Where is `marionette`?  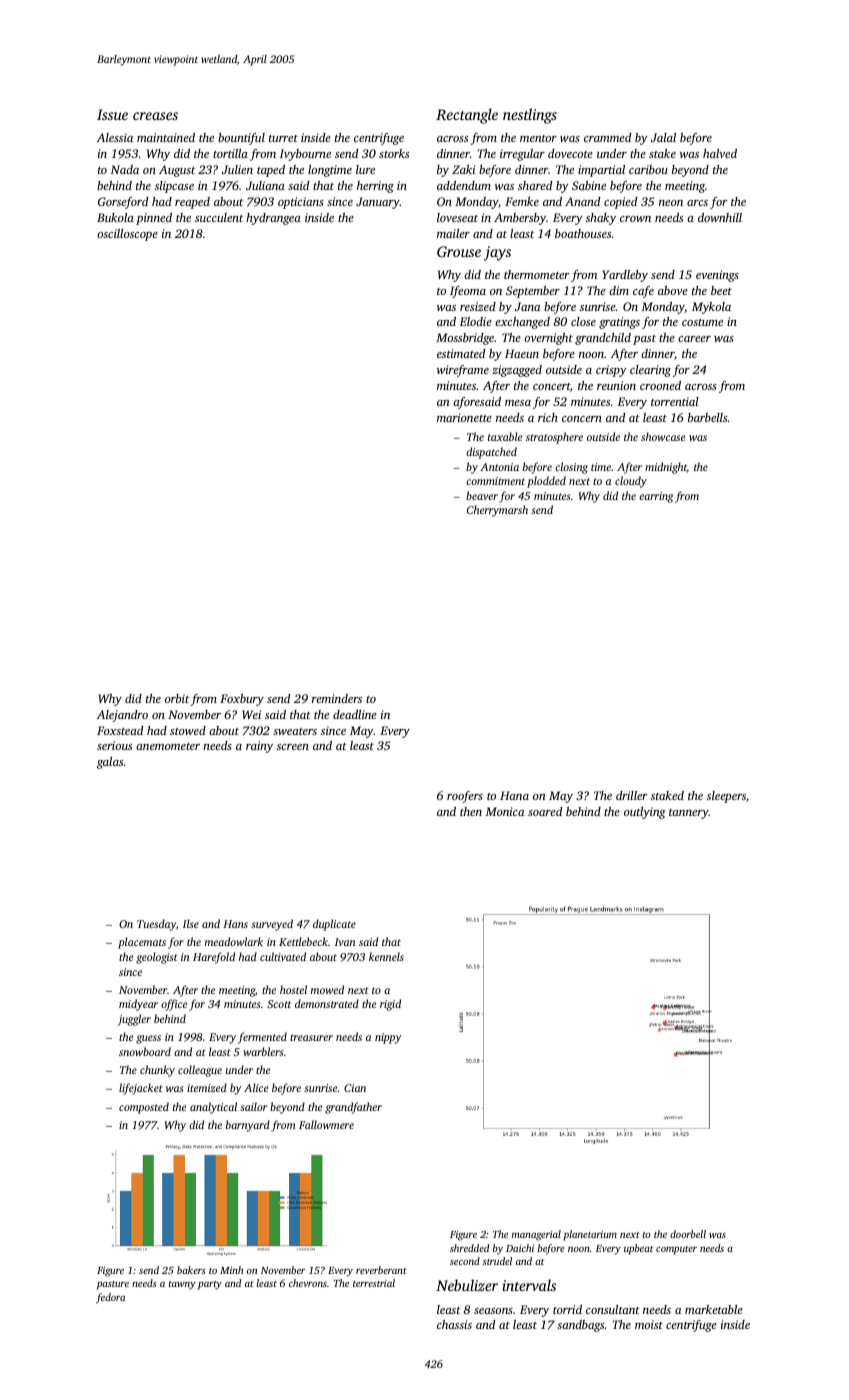 marionette is located at coordinates (464, 417).
